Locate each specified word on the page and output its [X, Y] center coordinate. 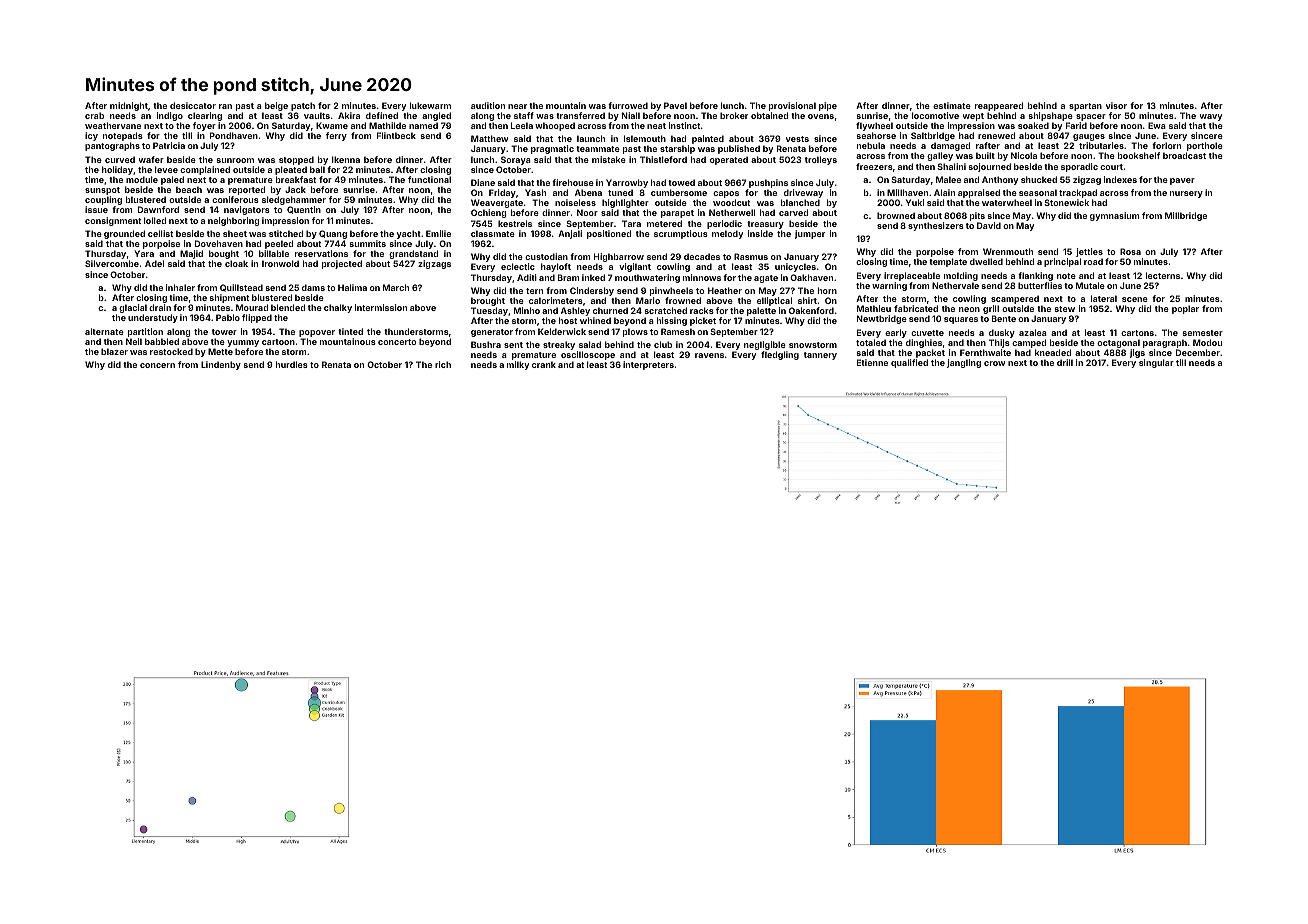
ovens [821, 116]
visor [1116, 105]
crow [994, 363]
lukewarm [430, 105]
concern [157, 365]
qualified [909, 363]
